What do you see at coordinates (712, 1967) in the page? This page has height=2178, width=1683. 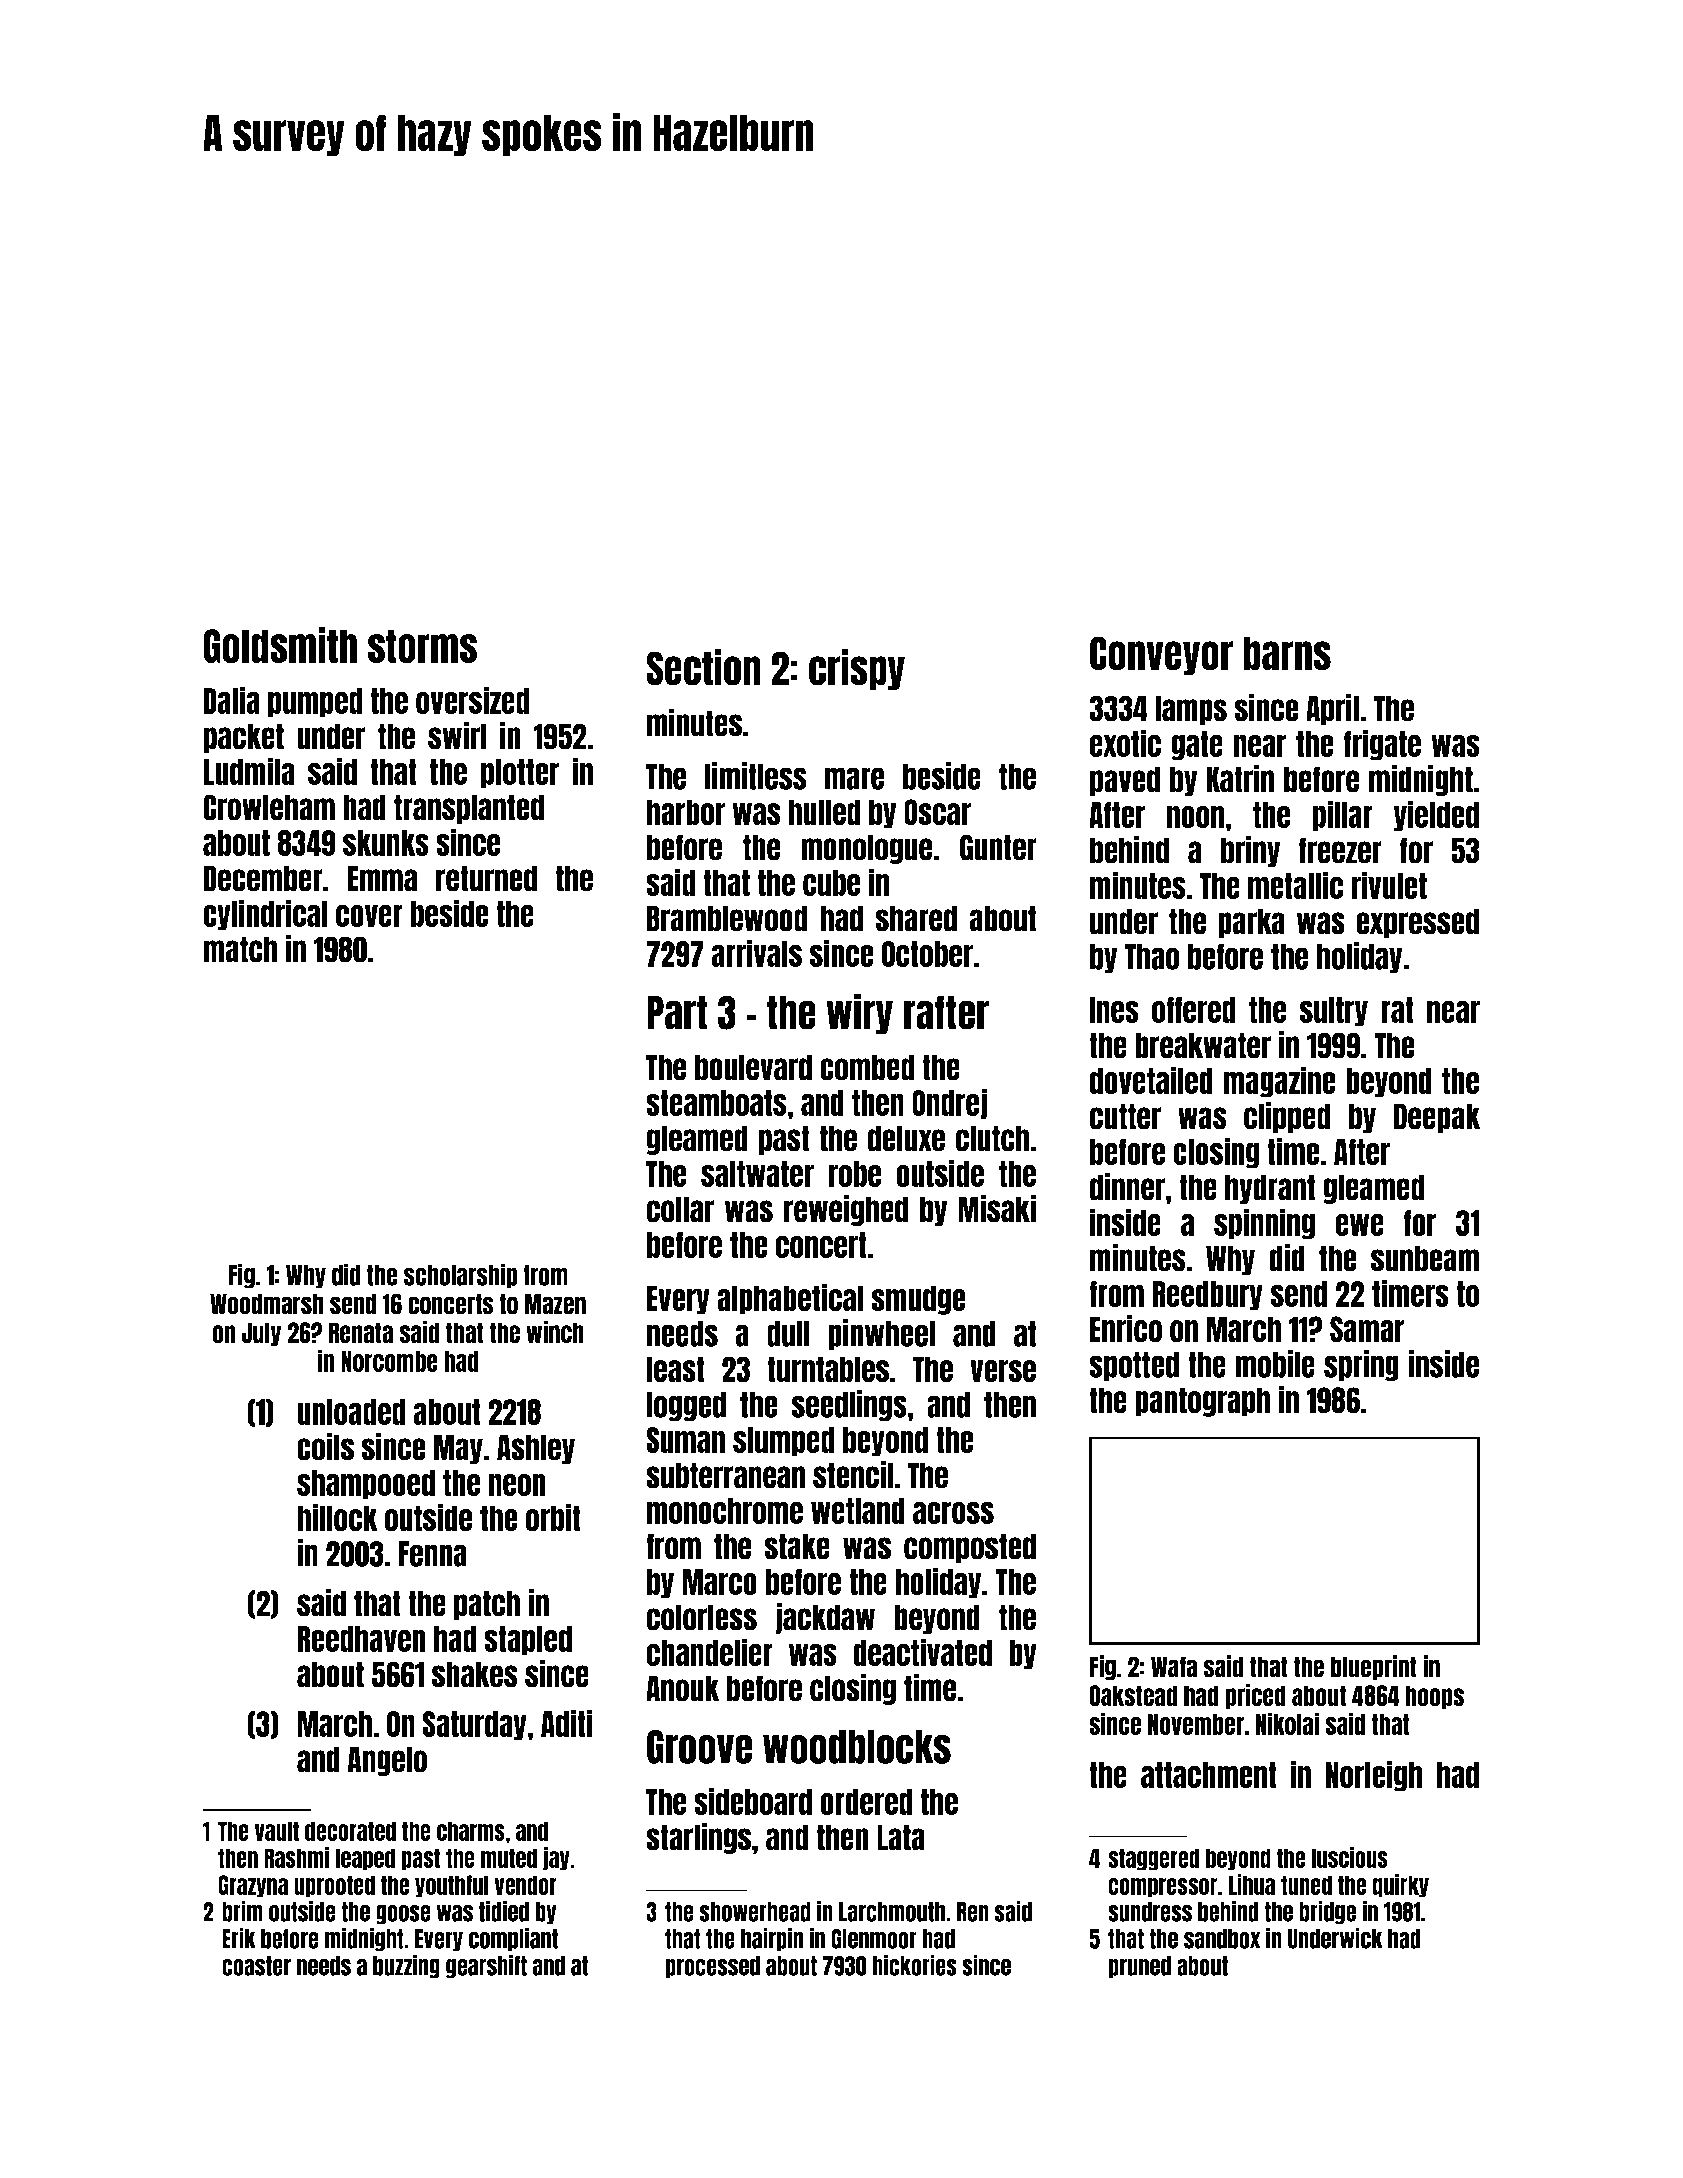 I see `processed` at bounding box center [712, 1967].
